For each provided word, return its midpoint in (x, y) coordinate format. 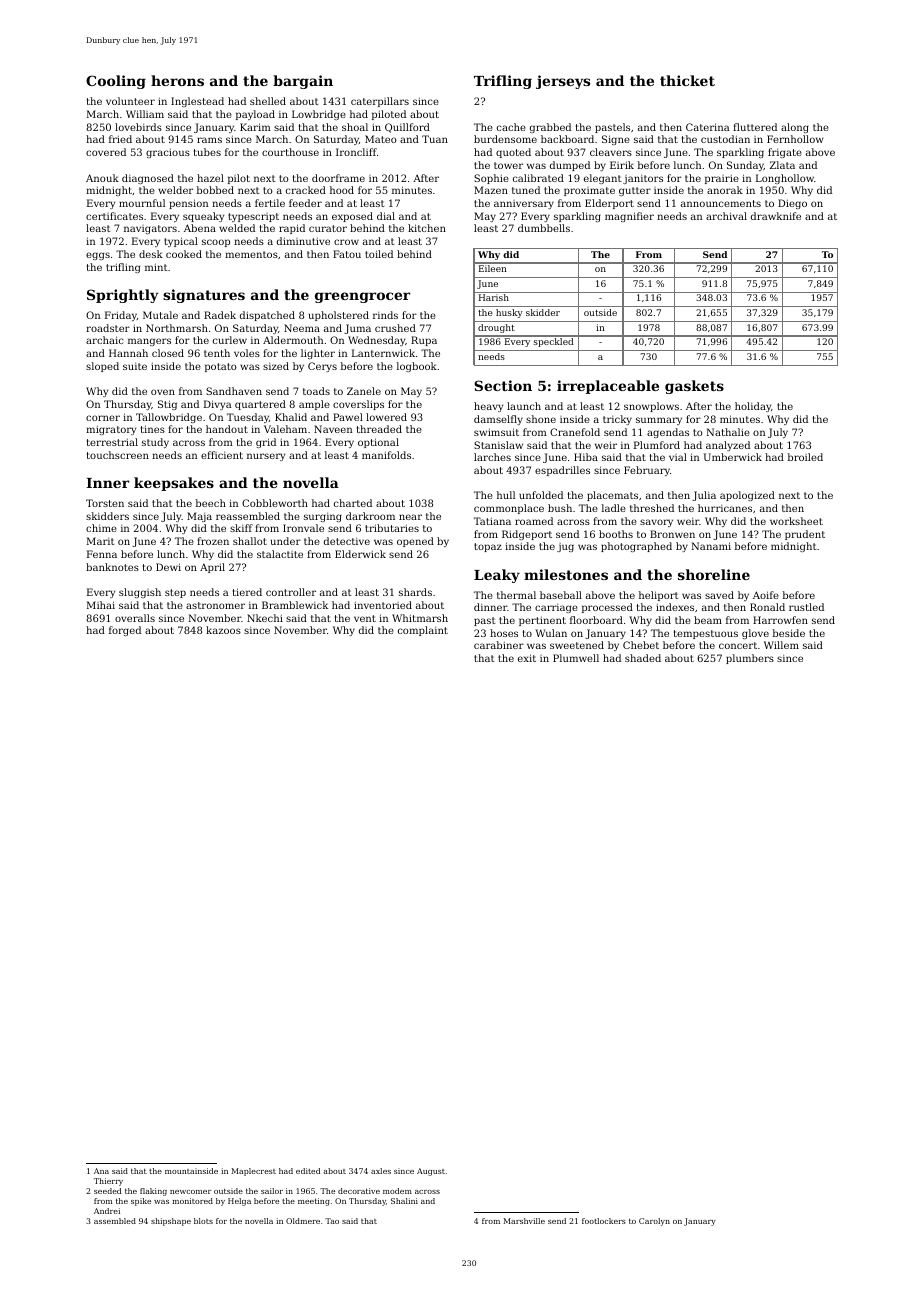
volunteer (130, 101)
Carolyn (654, 1222)
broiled (805, 457)
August (431, 1172)
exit (527, 658)
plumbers (750, 659)
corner (103, 418)
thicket (687, 80)
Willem (781, 645)
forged (125, 631)
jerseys (563, 82)
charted (353, 503)
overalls (135, 618)
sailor (272, 1191)
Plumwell (576, 658)
